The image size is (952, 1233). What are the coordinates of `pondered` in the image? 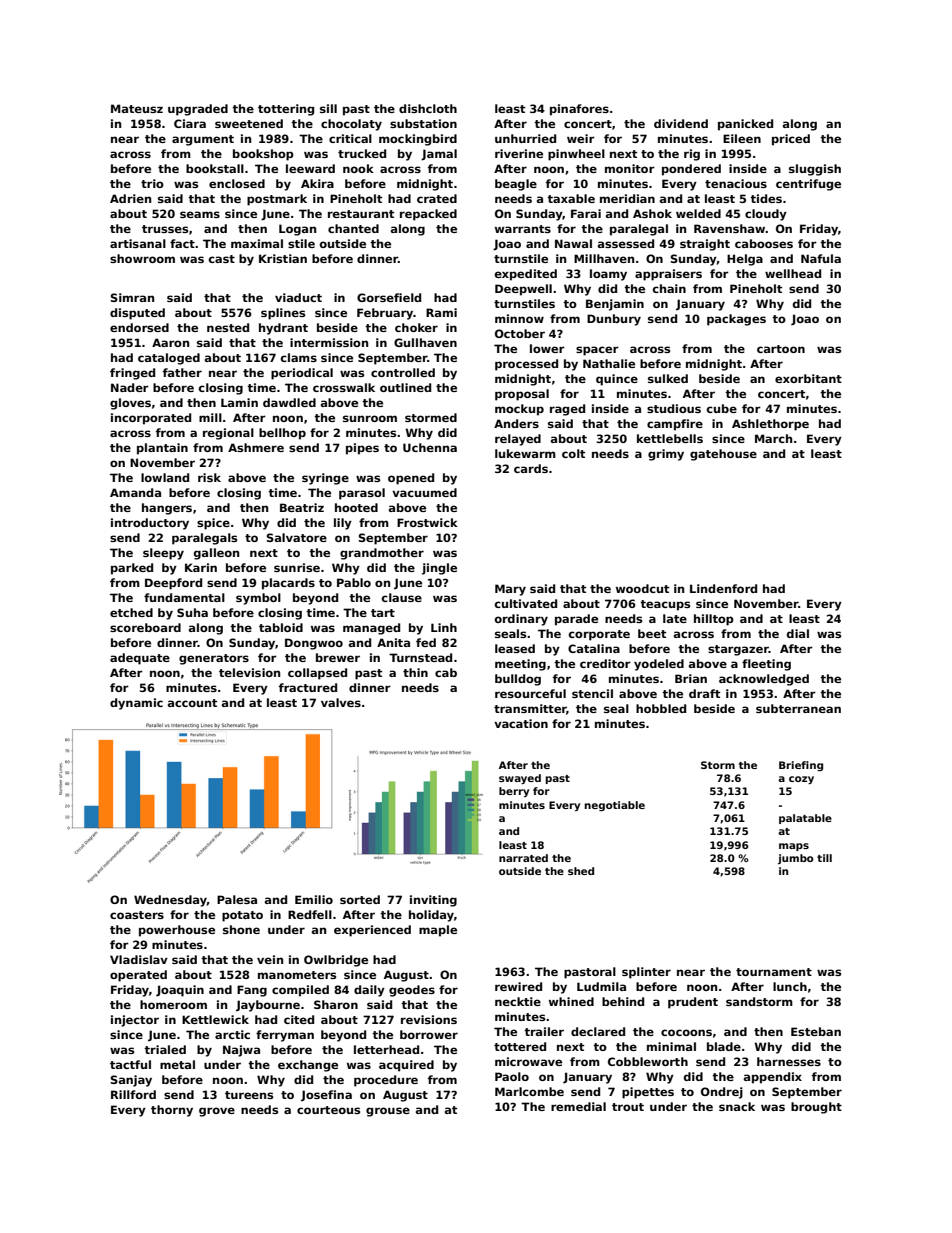 It's located at (691, 170).
